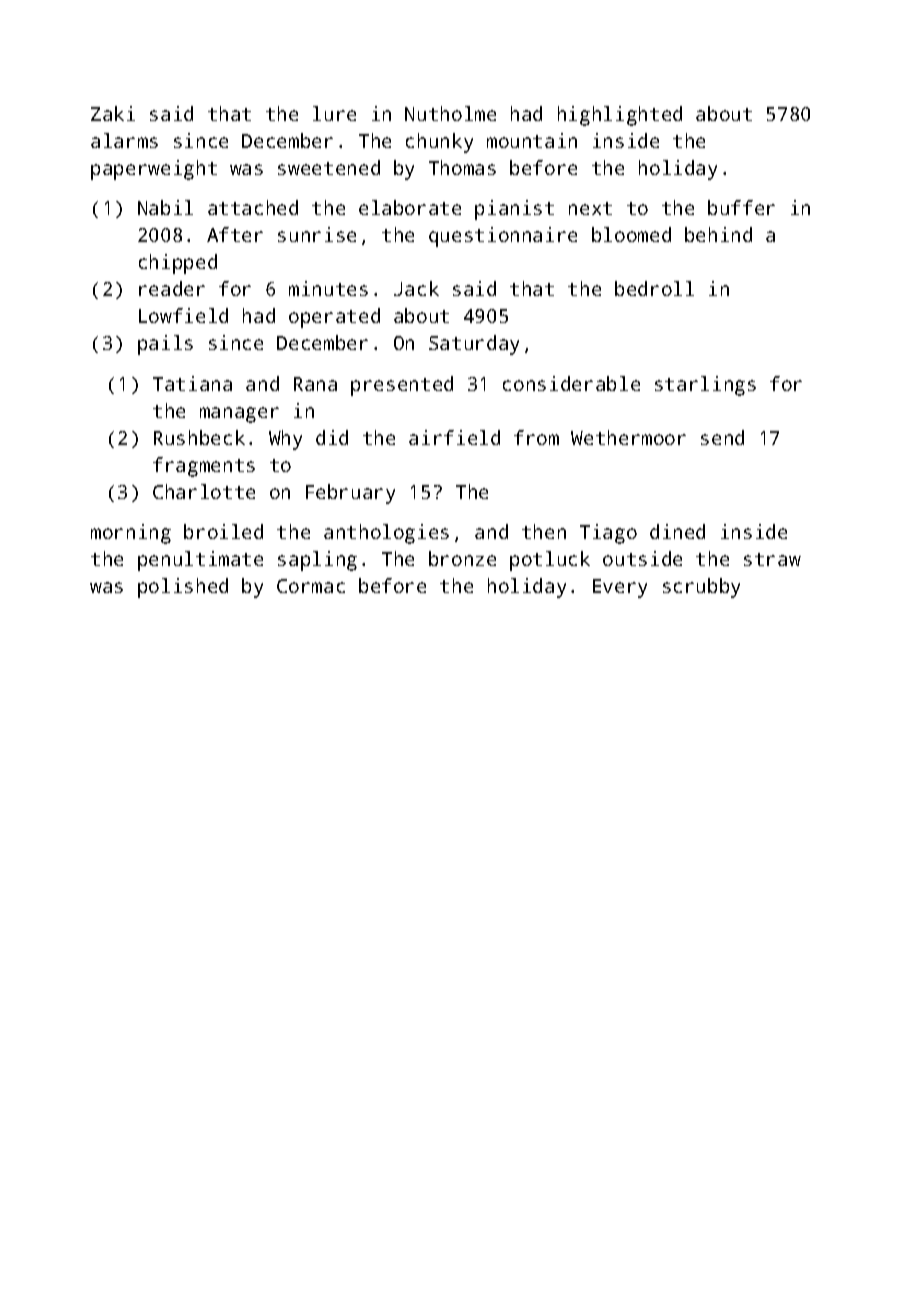 The image size is (924, 1308). What do you see at coordinates (183, 588) in the screenshot?
I see `polished` at bounding box center [183, 588].
